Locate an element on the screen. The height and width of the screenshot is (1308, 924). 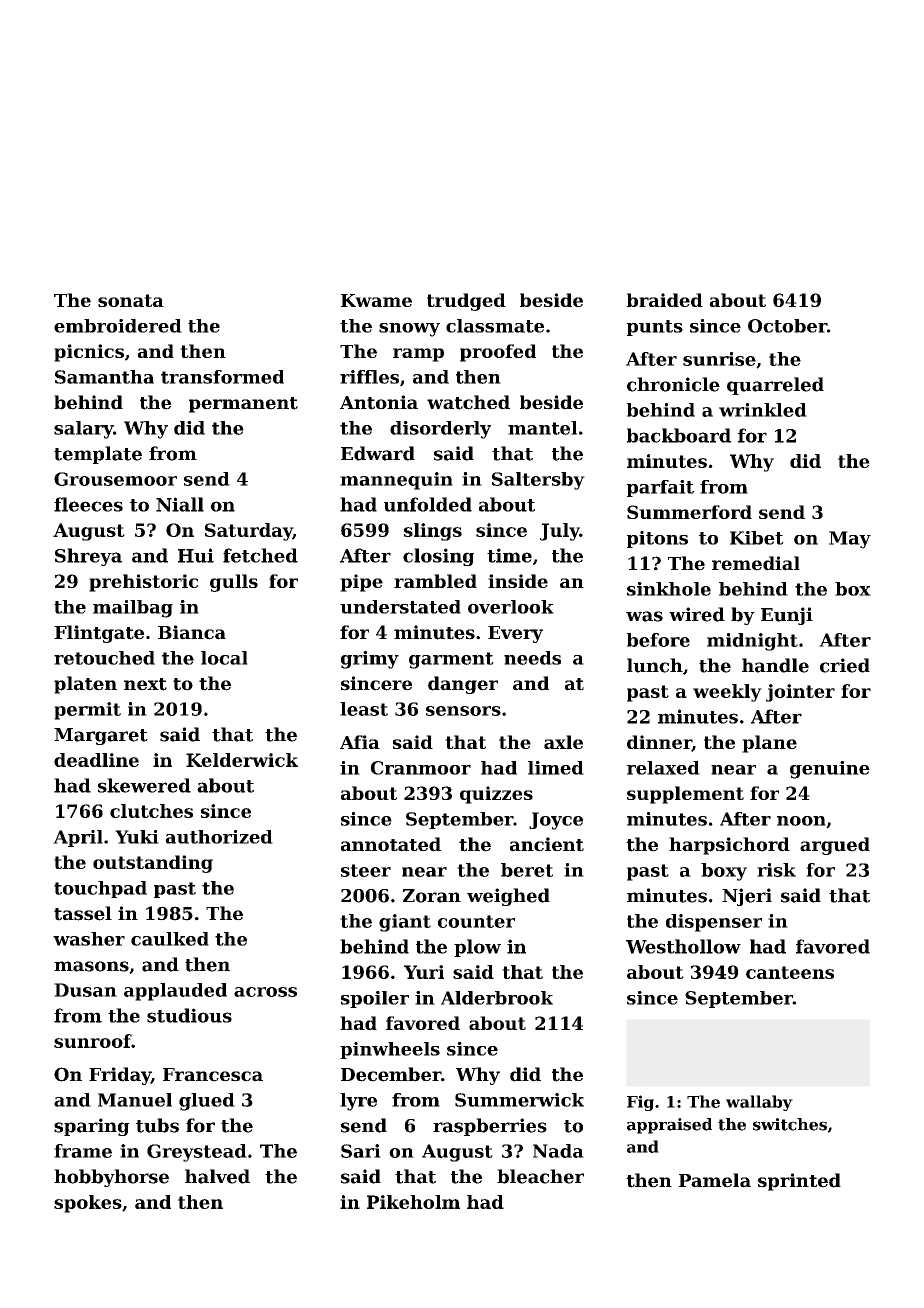
canteens is located at coordinates (790, 972).
